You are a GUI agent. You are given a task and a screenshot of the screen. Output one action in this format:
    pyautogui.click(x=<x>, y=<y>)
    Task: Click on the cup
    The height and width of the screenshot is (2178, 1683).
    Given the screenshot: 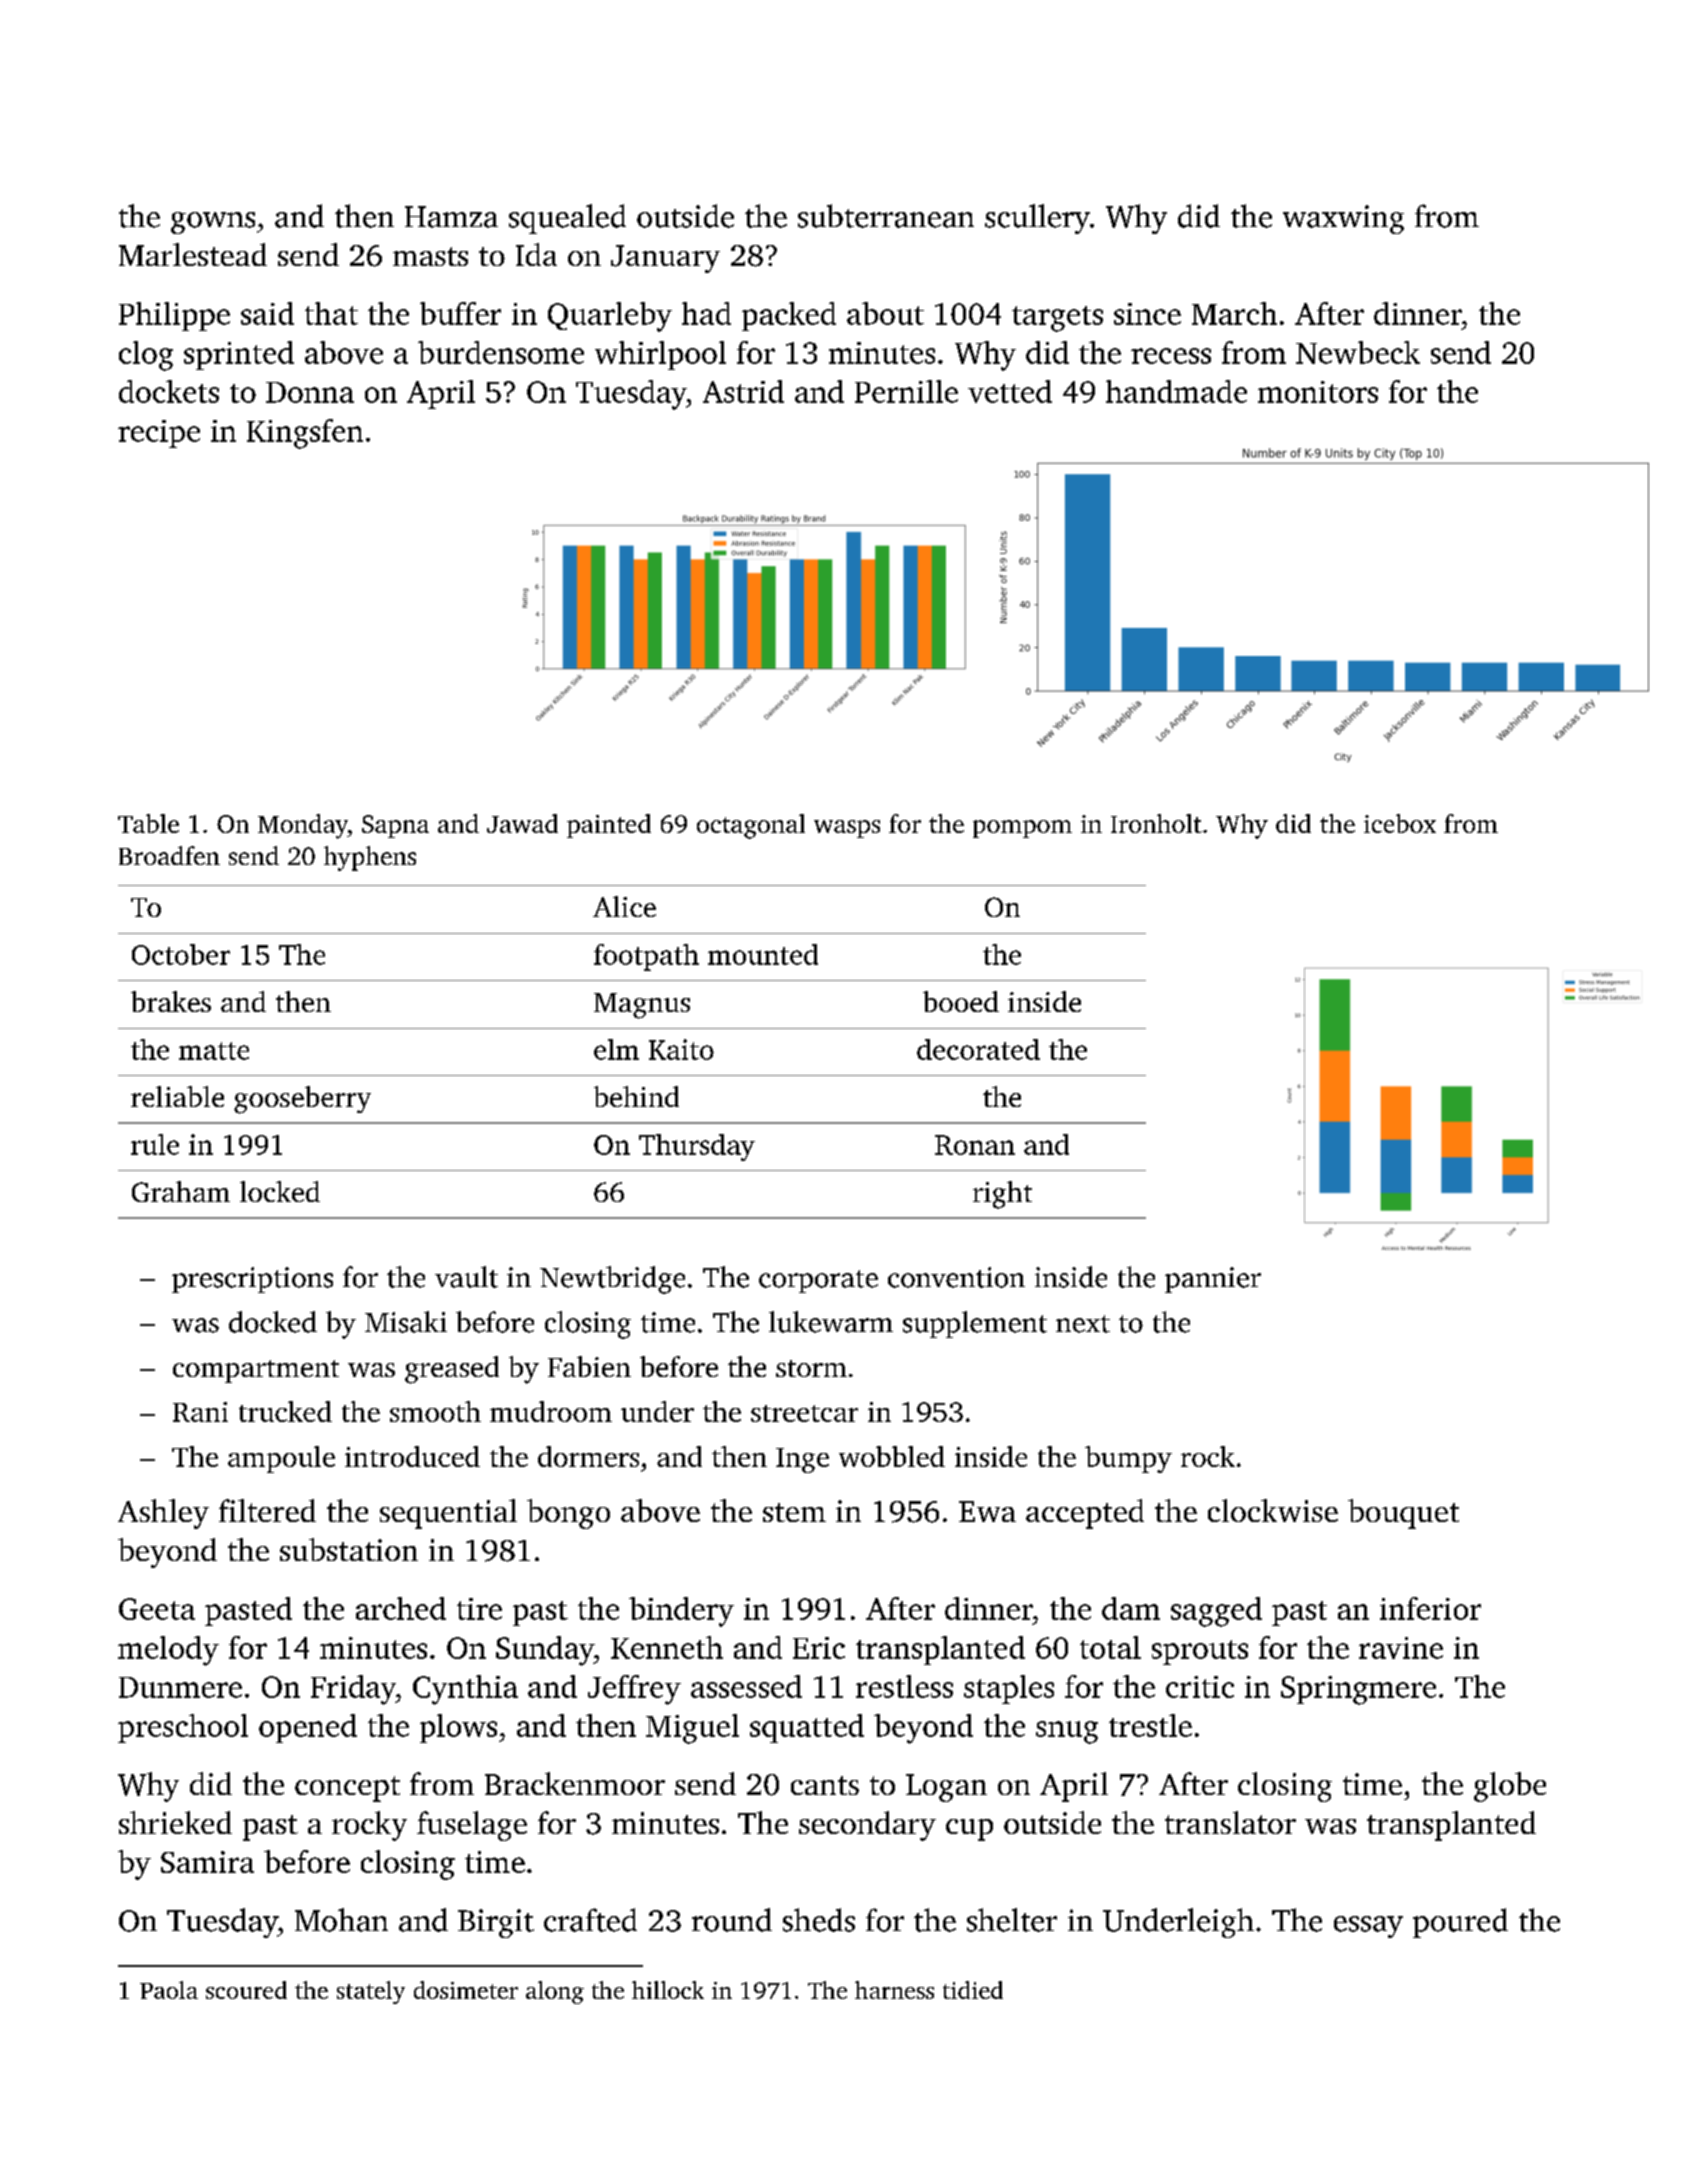 What is the action you would take?
    pyautogui.click(x=969, y=1830)
